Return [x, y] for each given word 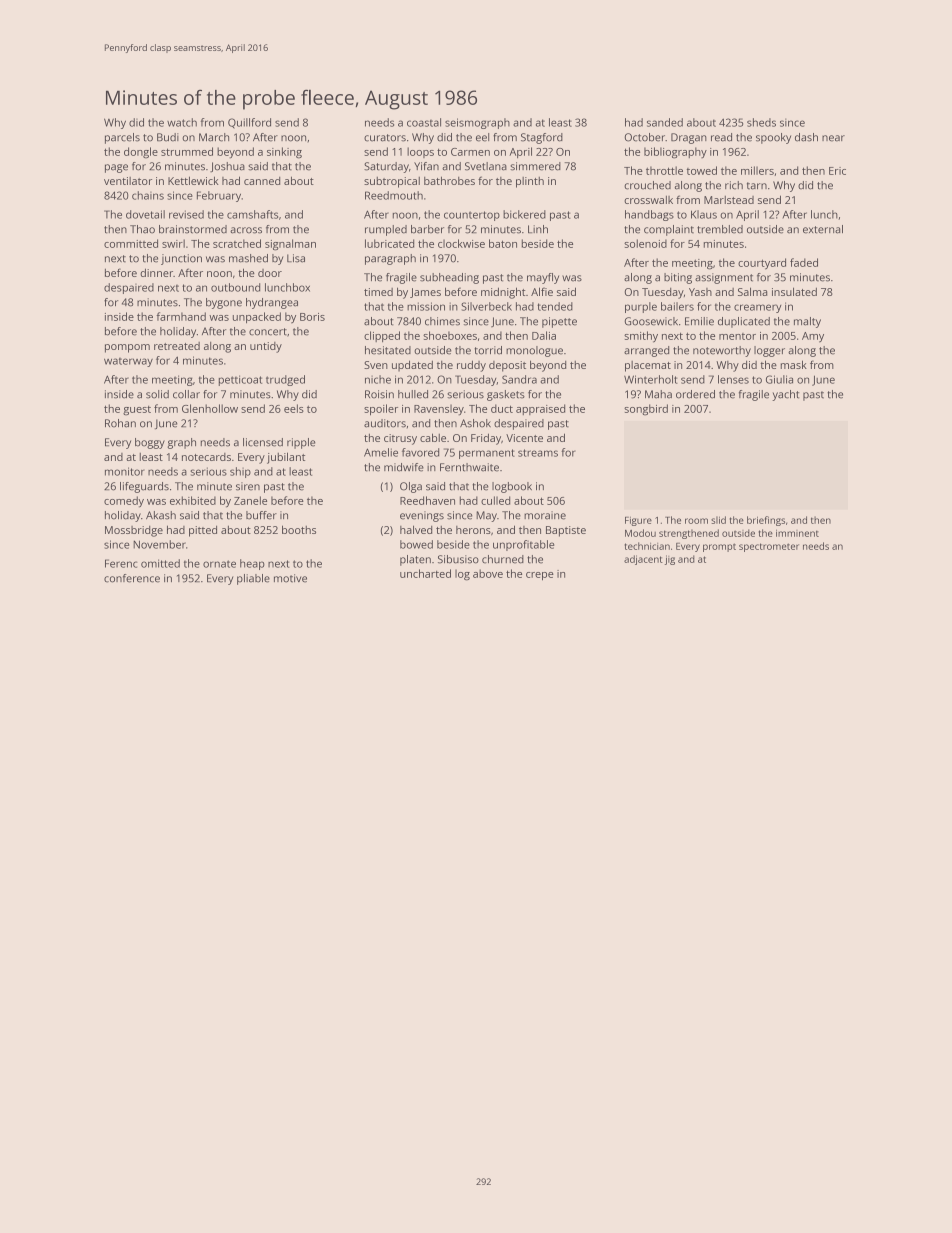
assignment [724, 278]
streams [538, 453]
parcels [122, 138]
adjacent [643, 560]
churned [503, 559]
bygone [224, 303]
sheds [761, 122]
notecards [206, 457]
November [159, 544]
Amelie [381, 452]
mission [426, 306]
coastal [424, 122]
